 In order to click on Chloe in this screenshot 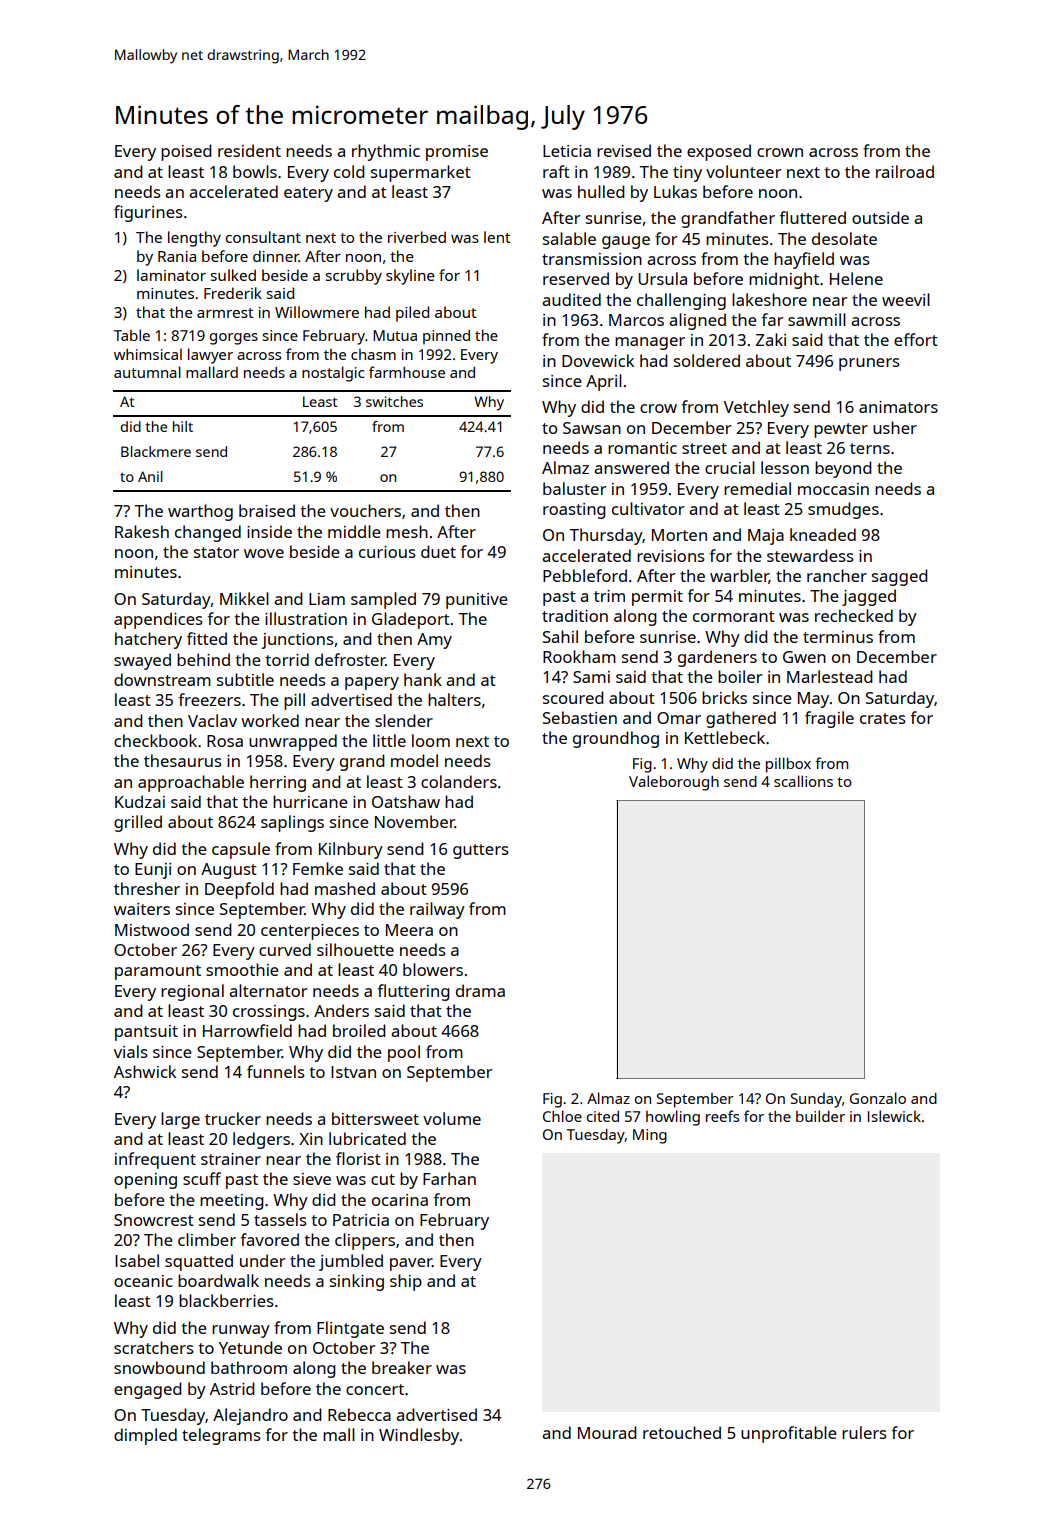, I will do `click(562, 1116)`.
